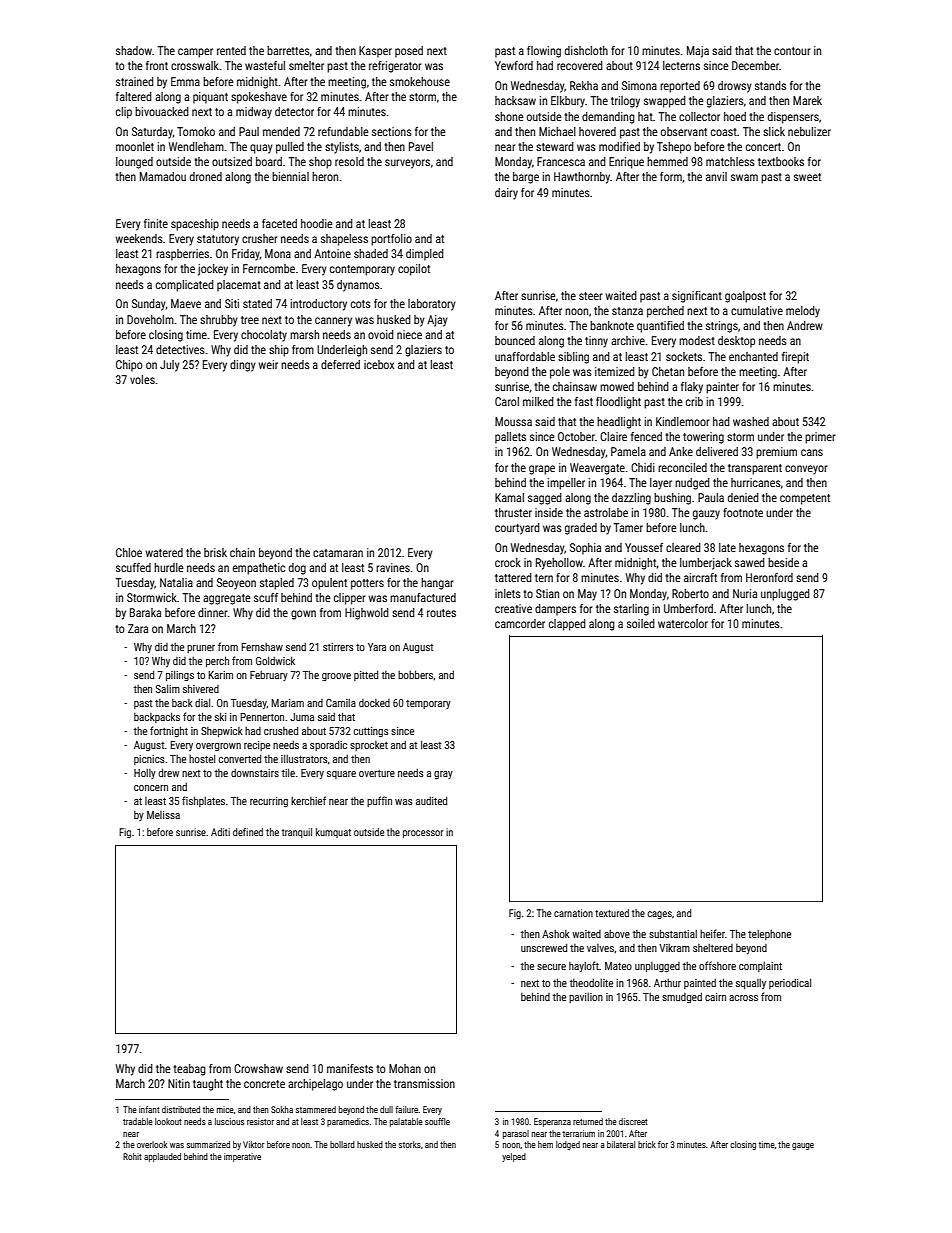 This image has width=952, height=1233. I want to click on heifer, so click(712, 933).
